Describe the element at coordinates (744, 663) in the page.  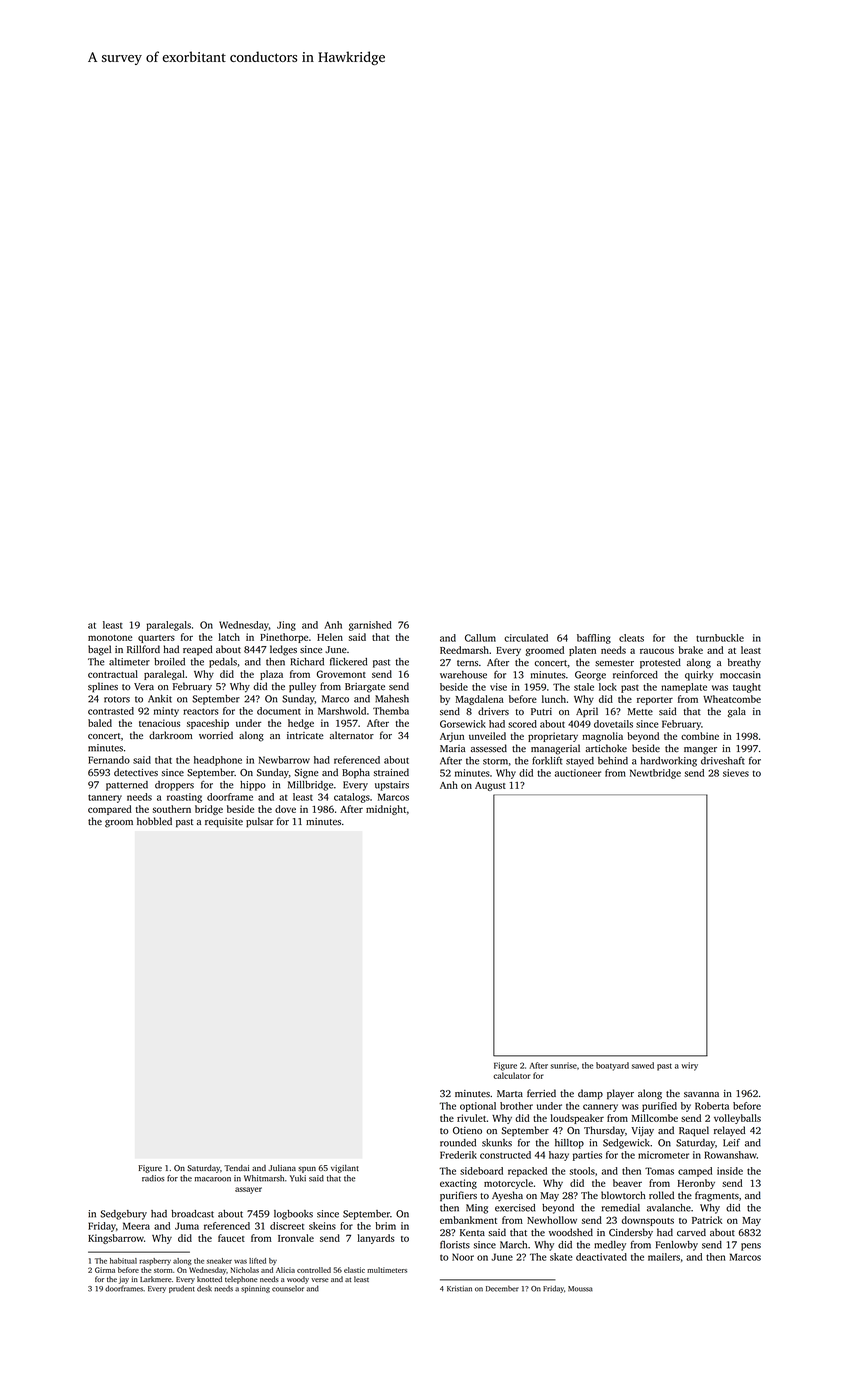
I see `breathy` at that location.
